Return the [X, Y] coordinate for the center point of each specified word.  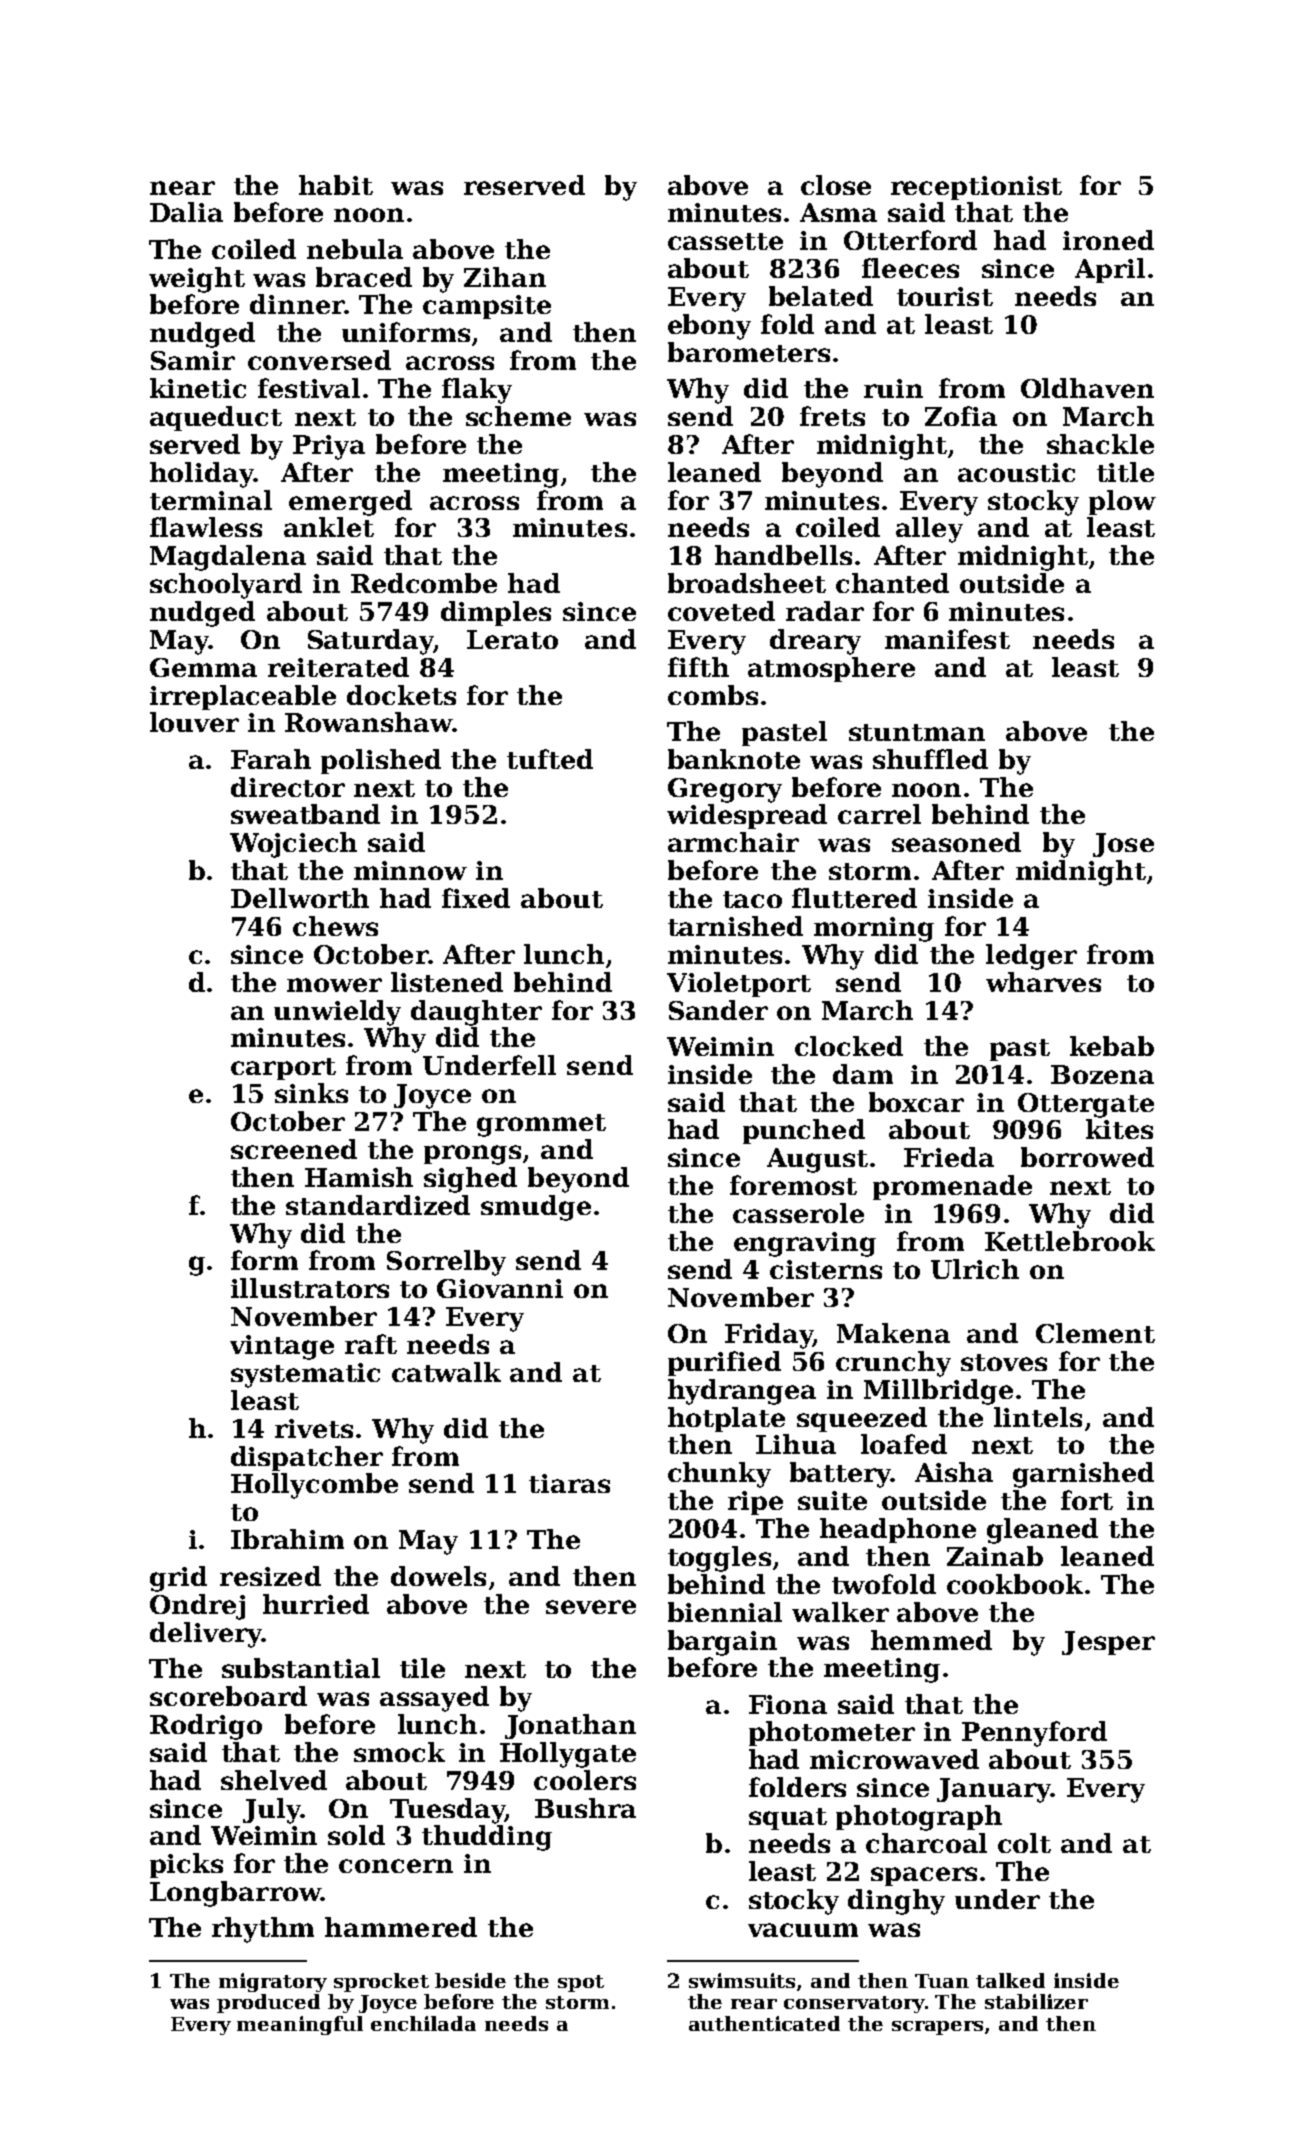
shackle [1100, 444]
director [288, 787]
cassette [725, 241]
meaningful [300, 2025]
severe [591, 1607]
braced [364, 277]
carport [283, 1069]
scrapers [937, 2028]
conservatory [854, 2004]
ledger [1031, 957]
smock [399, 1752]
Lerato [512, 639]
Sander [718, 1010]
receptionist [976, 188]
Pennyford [1034, 1734]
